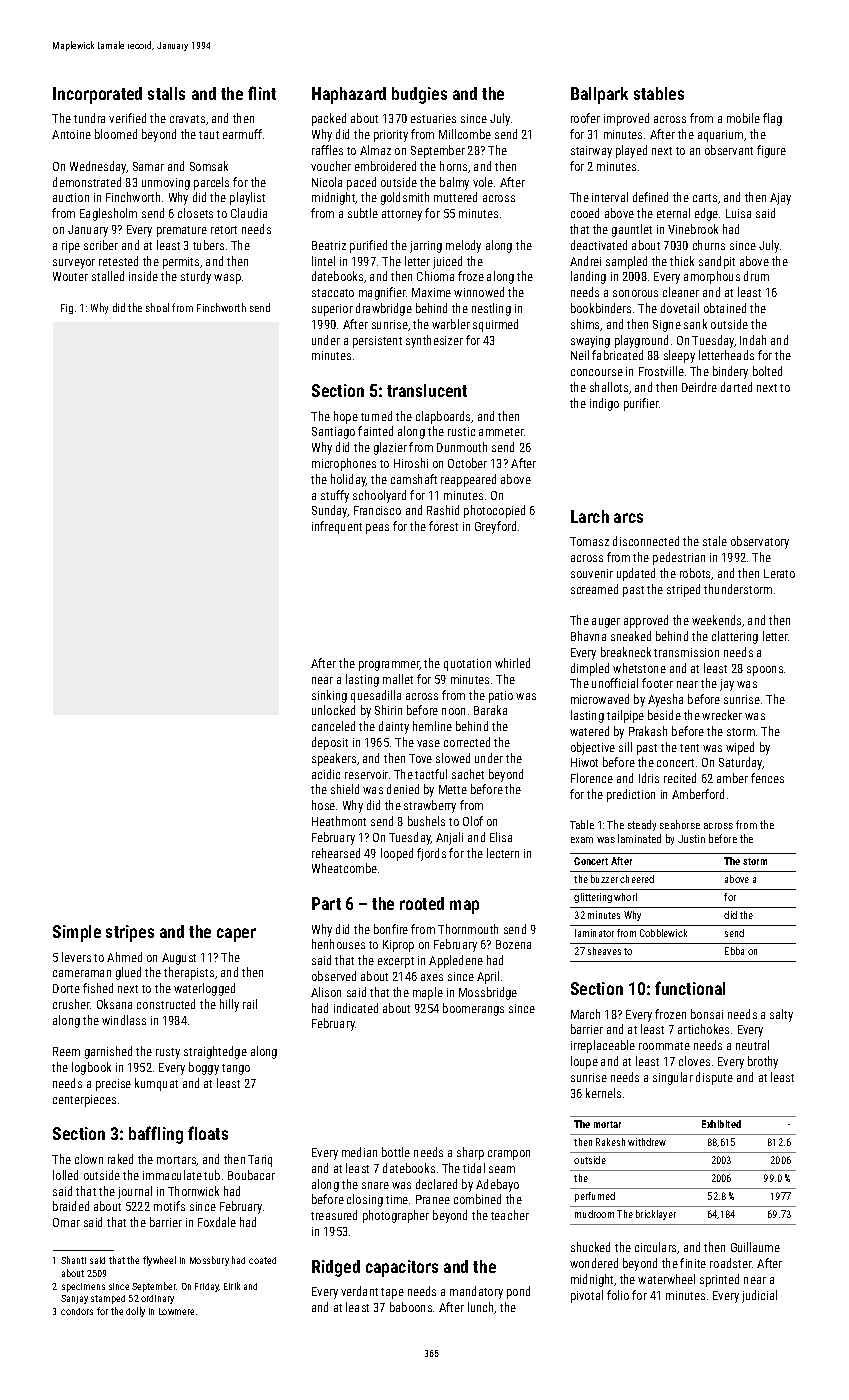 This page has height=1400, width=849. Describe the element at coordinates (467, 665) in the page. I see `quotation` at that location.
